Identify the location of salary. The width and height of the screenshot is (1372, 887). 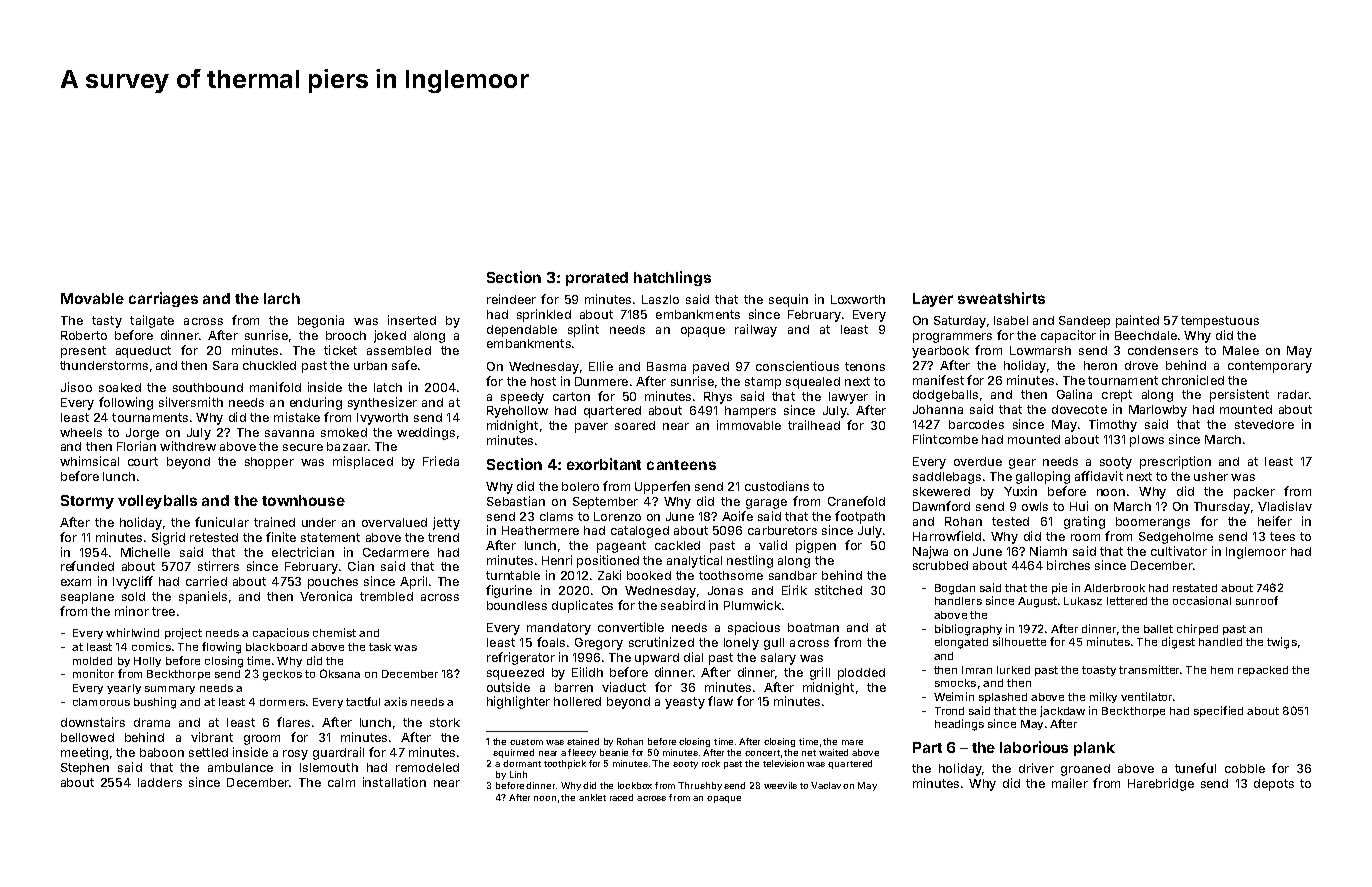
(778, 659).
